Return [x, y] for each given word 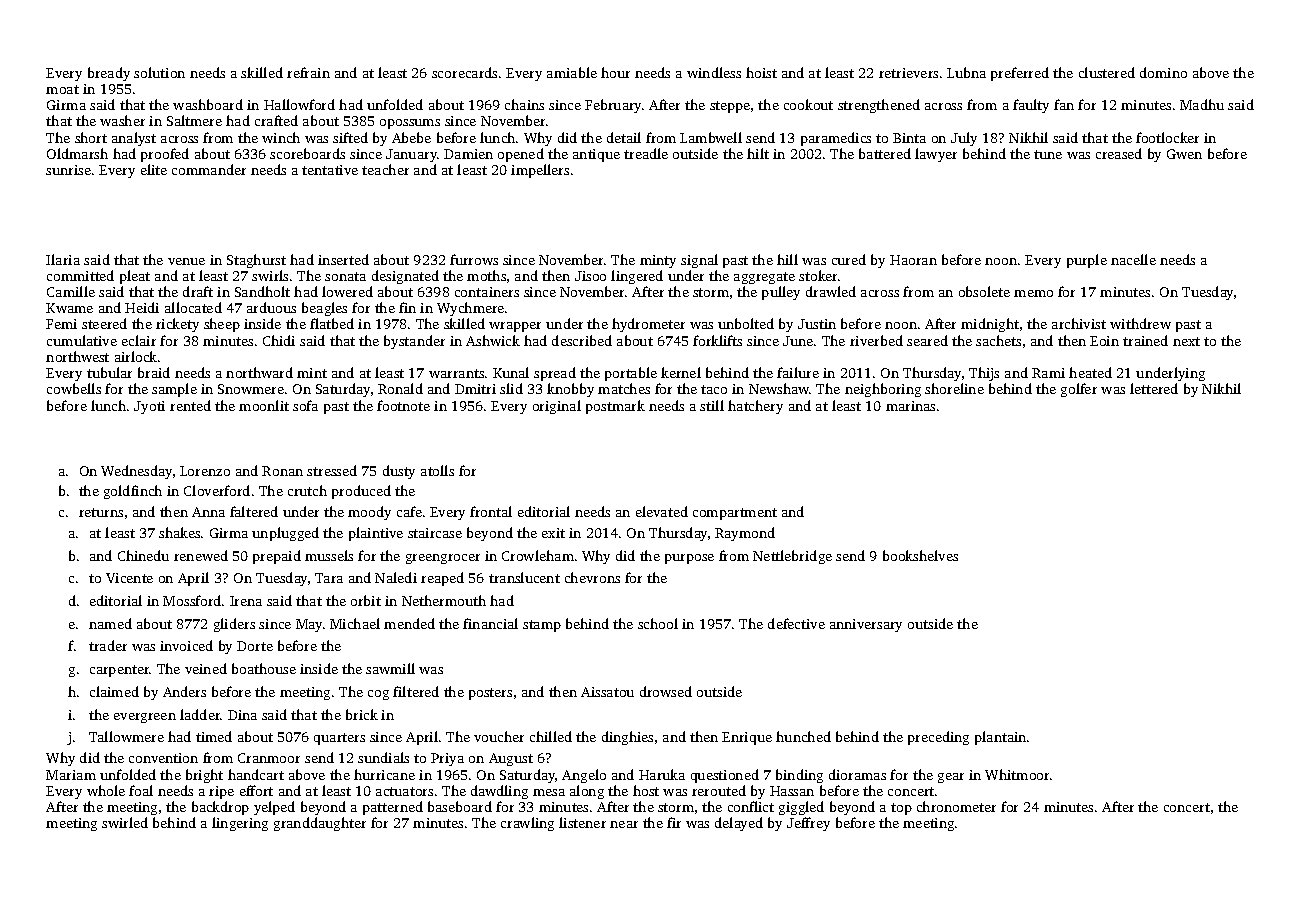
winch [281, 137]
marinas [910, 406]
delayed [739, 824]
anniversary [866, 625]
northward [259, 372]
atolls [437, 470]
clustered [1107, 72]
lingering [240, 824]
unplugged [285, 534]
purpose [689, 559]
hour [615, 72]
